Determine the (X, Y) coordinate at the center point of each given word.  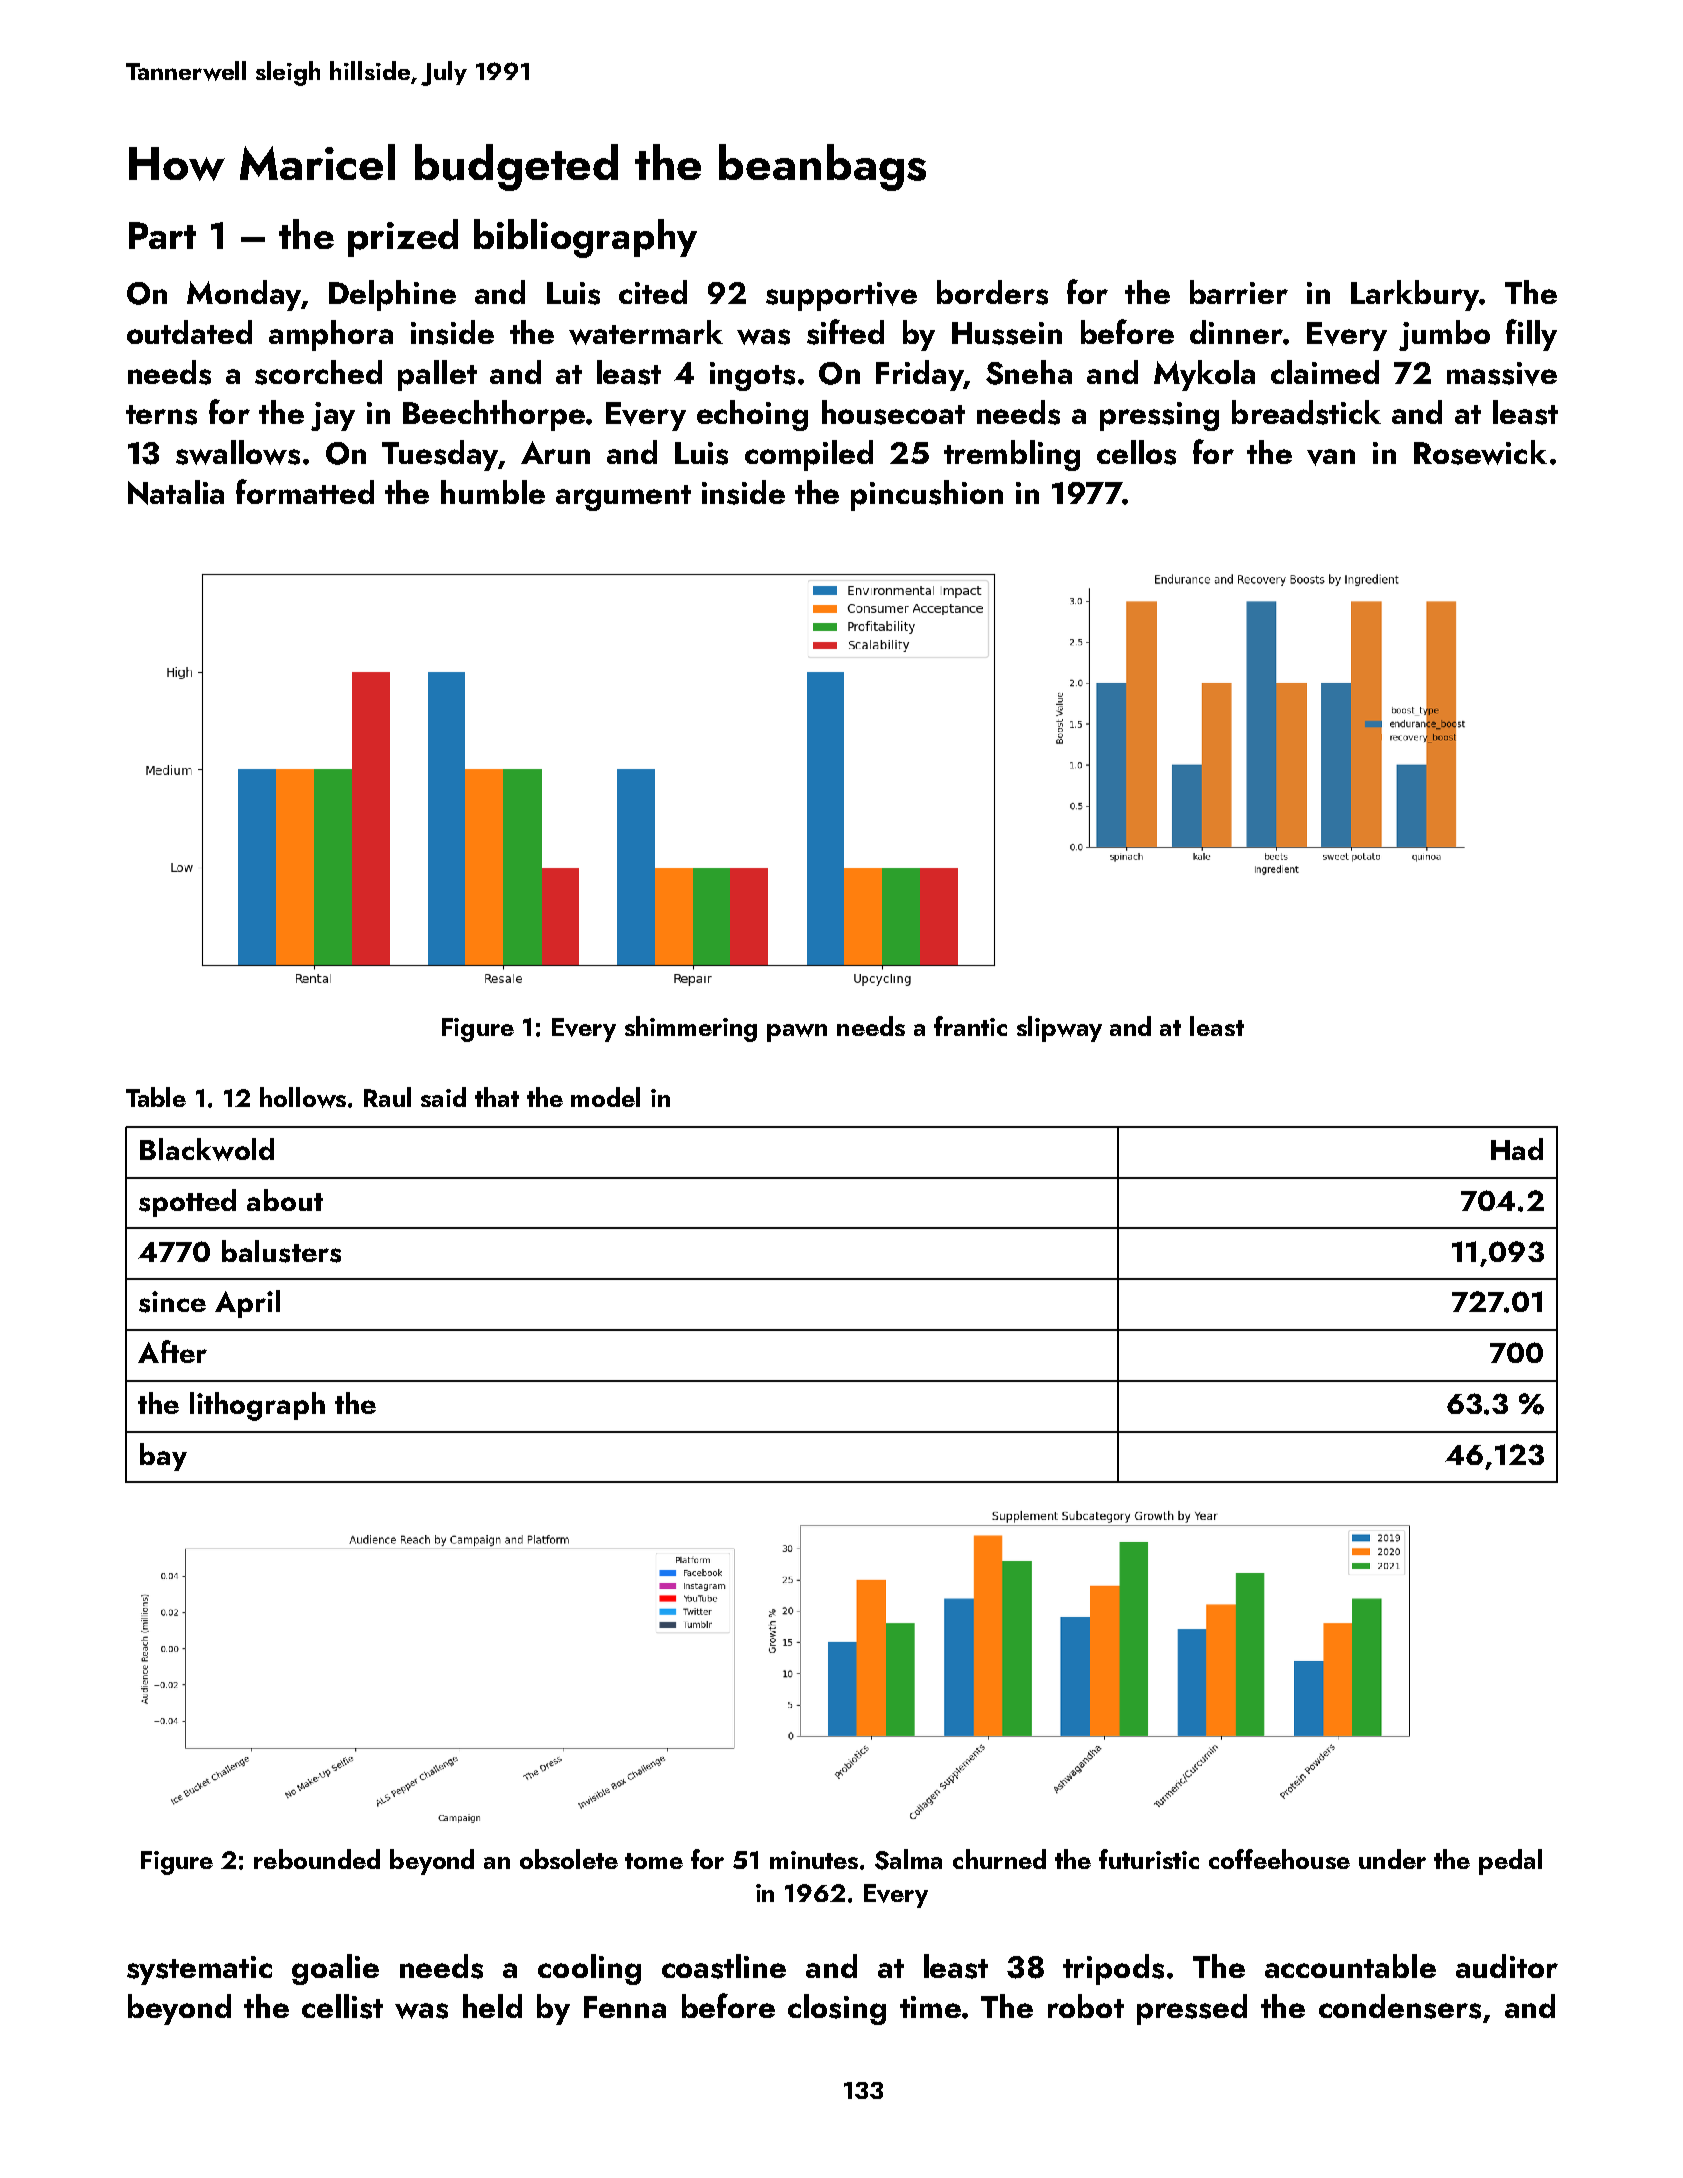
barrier (1239, 292)
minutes (814, 1860)
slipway (1059, 1029)
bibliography (585, 238)
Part (162, 235)
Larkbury (1415, 295)
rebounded (317, 1859)
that (497, 1097)
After (172, 1351)
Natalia (176, 492)
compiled (809, 455)
